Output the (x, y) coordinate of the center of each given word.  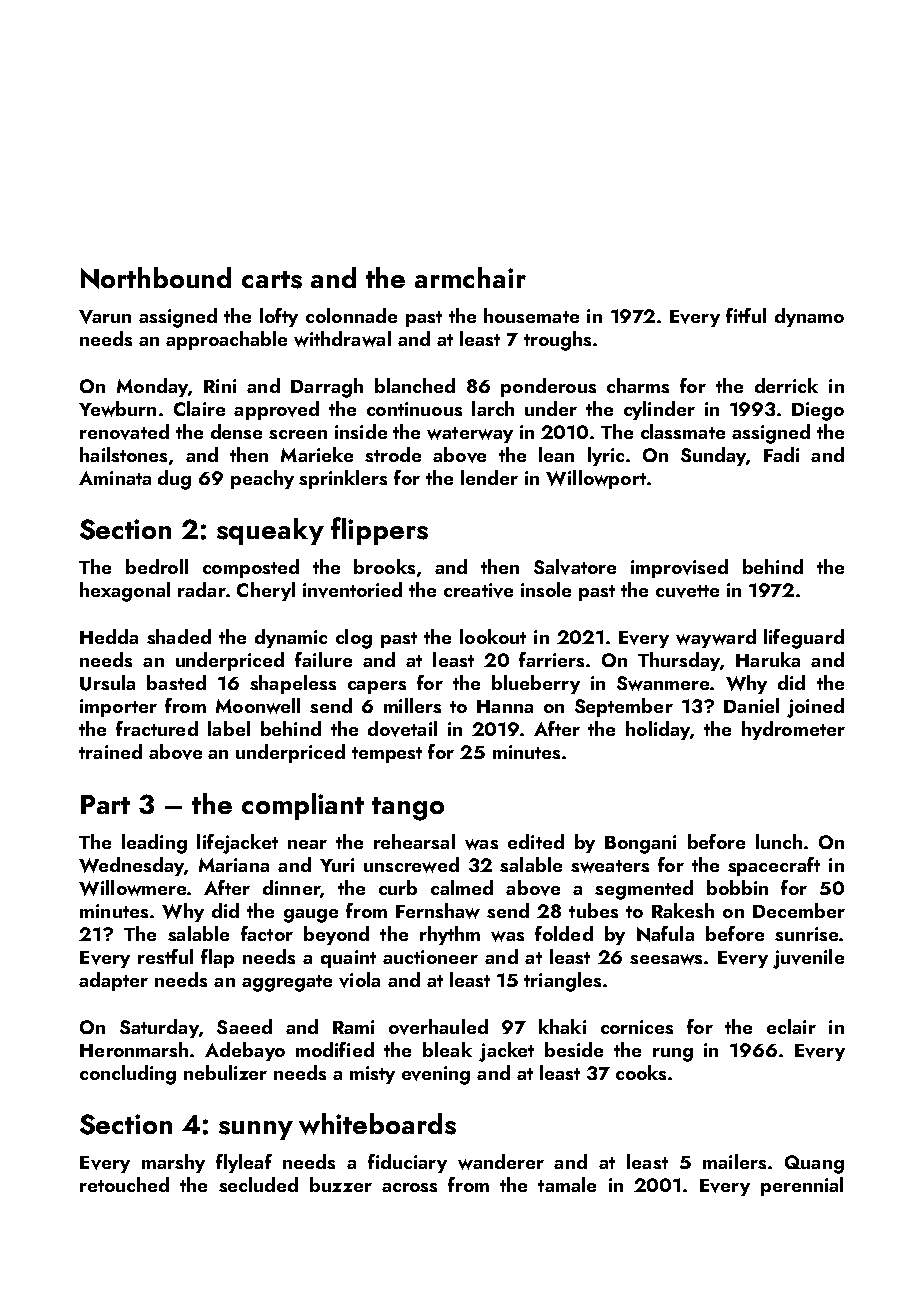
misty (372, 1075)
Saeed (244, 1026)
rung (673, 1055)
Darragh (327, 388)
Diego (818, 411)
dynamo (809, 317)
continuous (414, 409)
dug (174, 480)
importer (118, 708)
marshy (173, 1163)
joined (815, 708)
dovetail (402, 729)
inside (361, 431)
